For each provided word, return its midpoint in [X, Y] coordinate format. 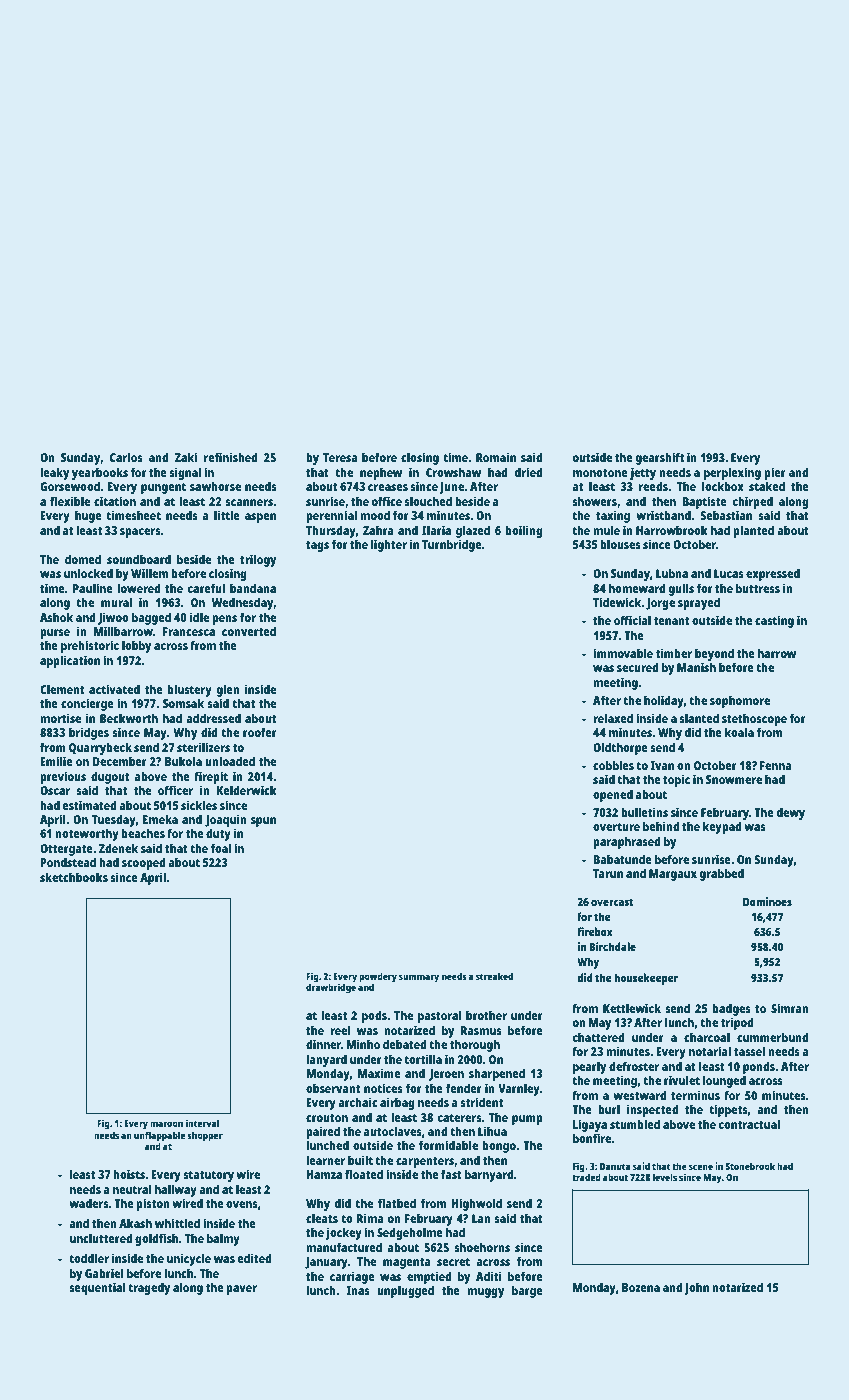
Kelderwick [247, 790]
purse [55, 634]
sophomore [740, 702]
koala [739, 732]
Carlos [126, 457]
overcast [612, 902]
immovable [623, 653]
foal [221, 848]
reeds [653, 486]
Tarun [608, 873]
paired [323, 1132]
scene [701, 1167]
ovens [242, 1204]
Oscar [55, 790]
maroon [166, 1124]
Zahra [378, 530]
